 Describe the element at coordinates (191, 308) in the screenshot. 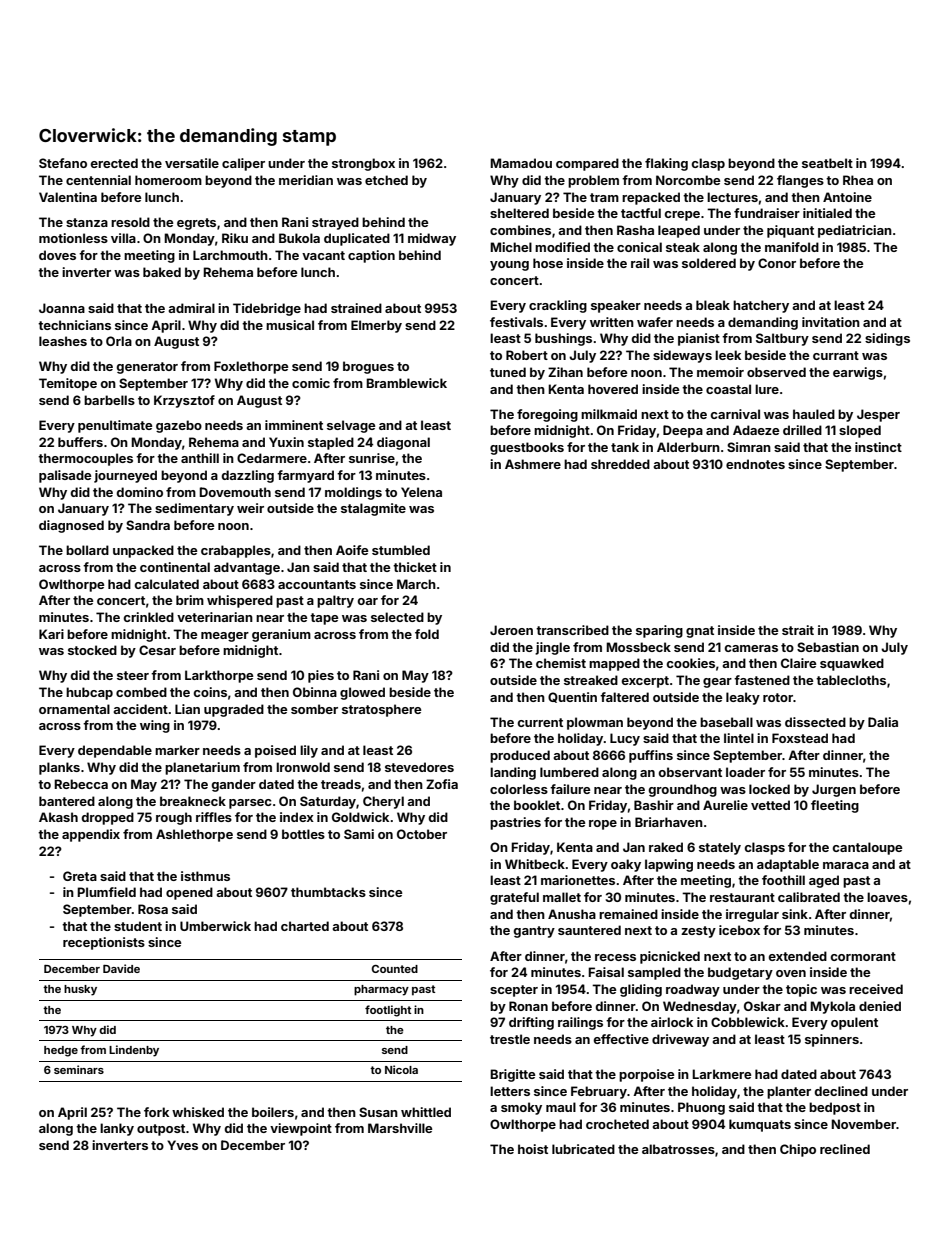

I see `admiral` at that location.
